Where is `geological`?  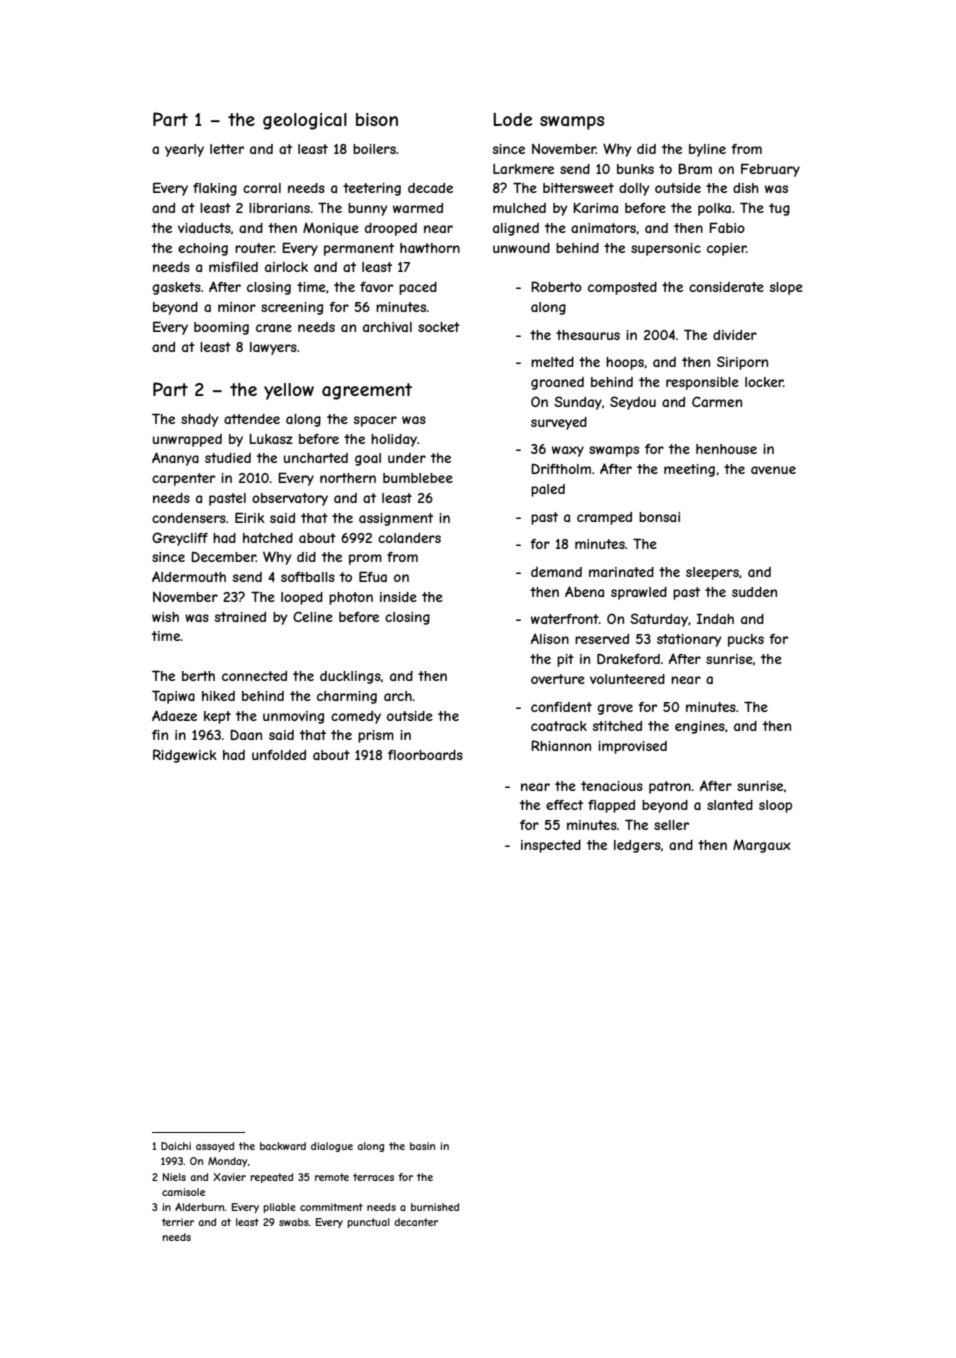 geological is located at coordinates (305, 121).
